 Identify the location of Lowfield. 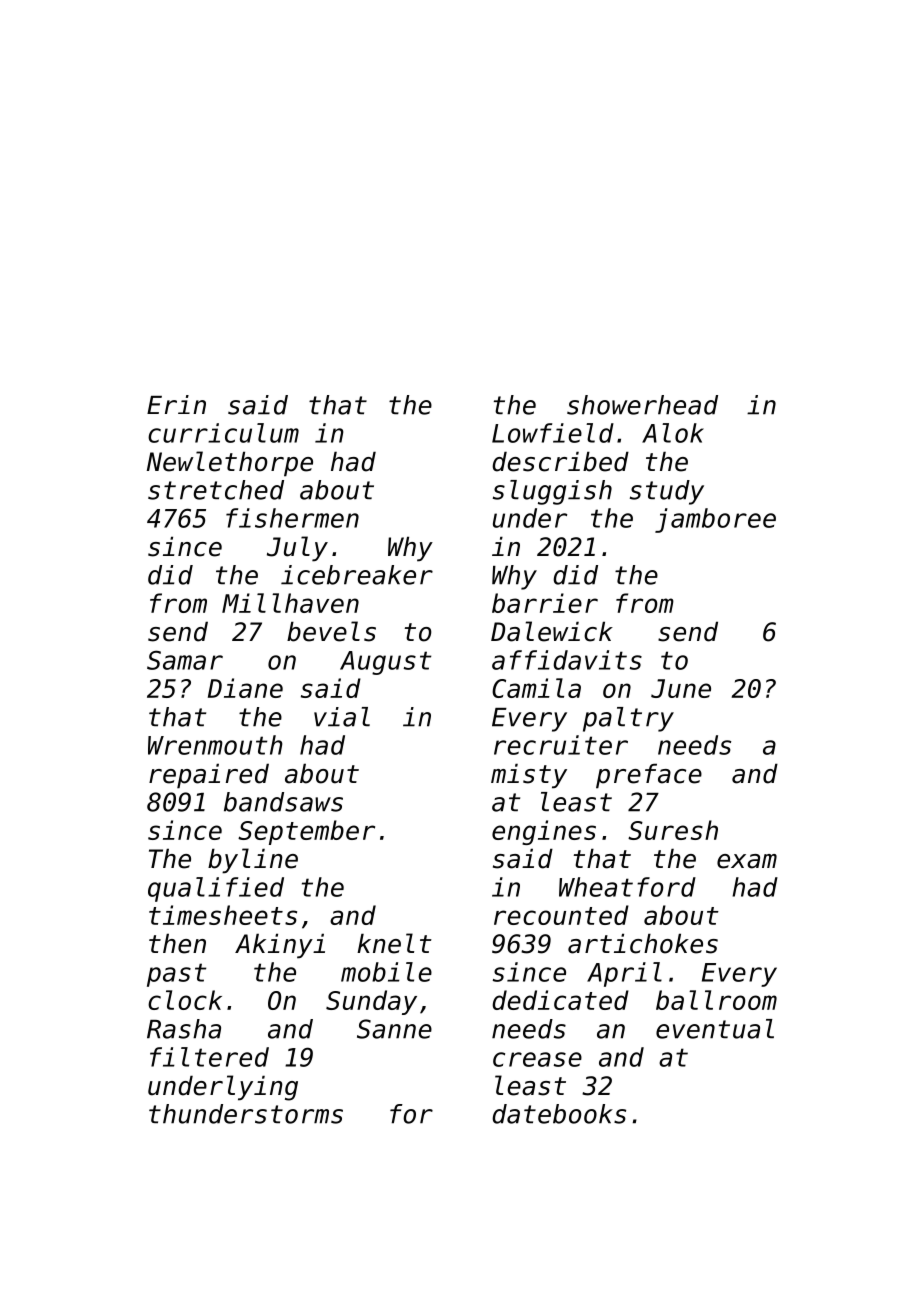
(553, 433).
